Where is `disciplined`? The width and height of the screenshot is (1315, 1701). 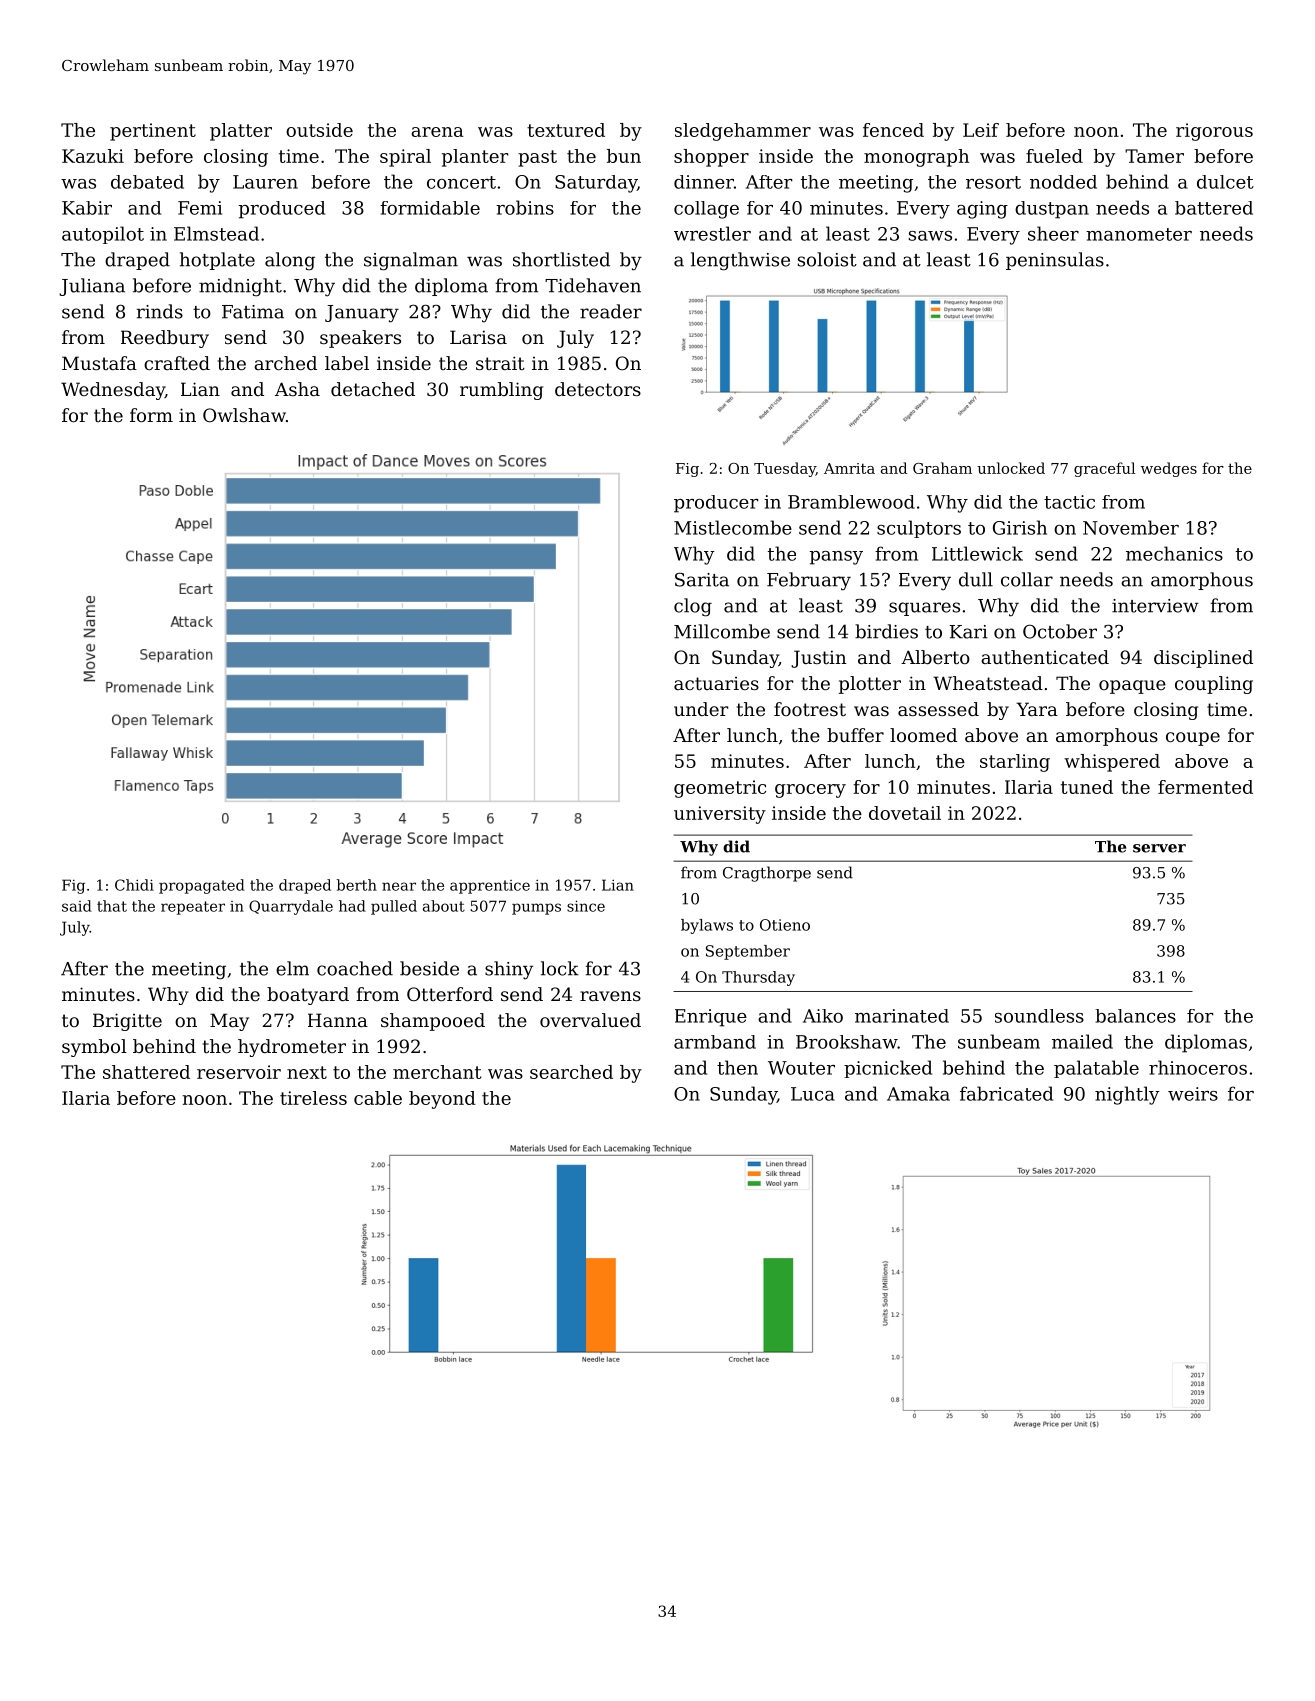 disciplined is located at coordinates (1203, 659).
